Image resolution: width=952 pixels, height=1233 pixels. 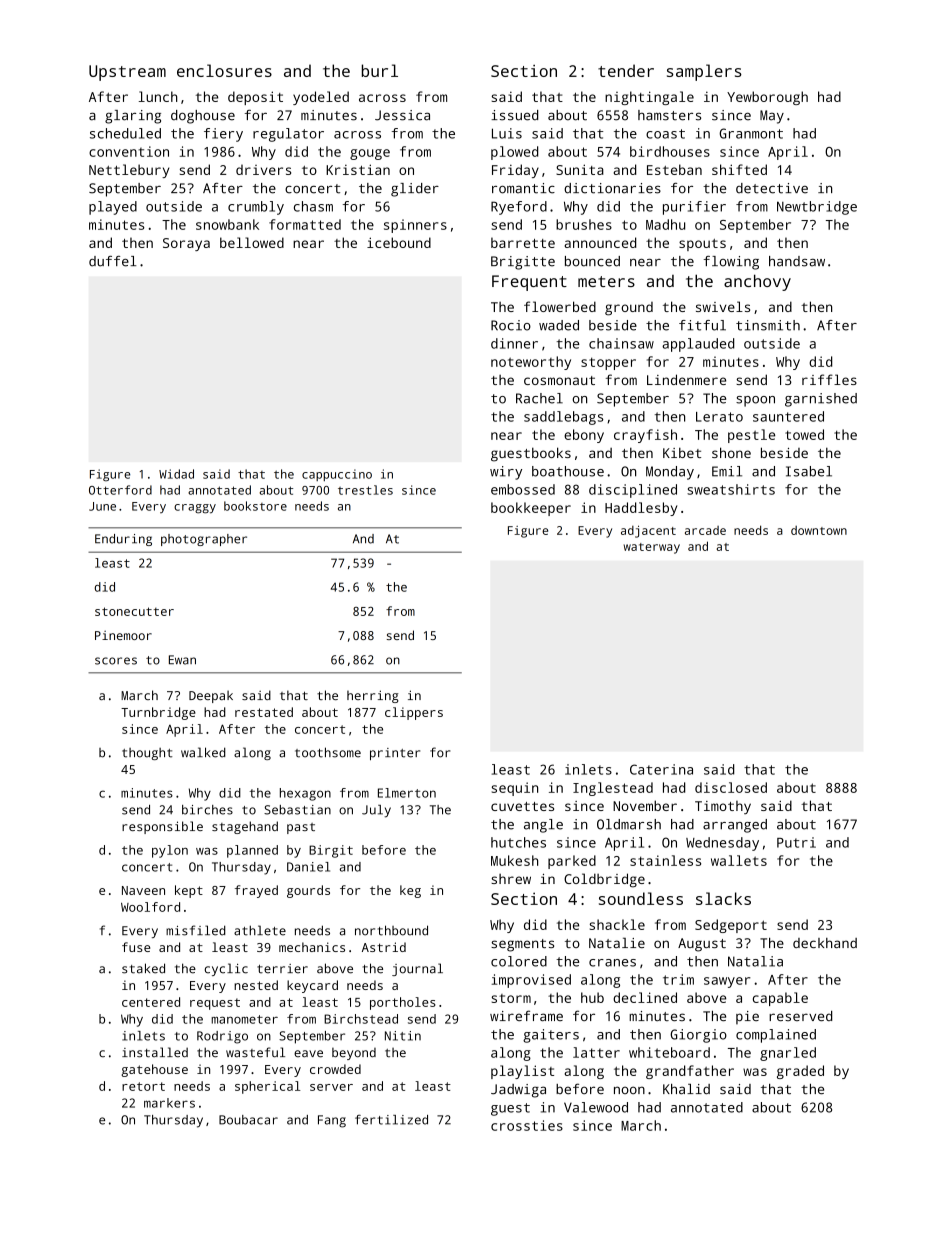 I want to click on trestles, so click(x=365, y=490).
